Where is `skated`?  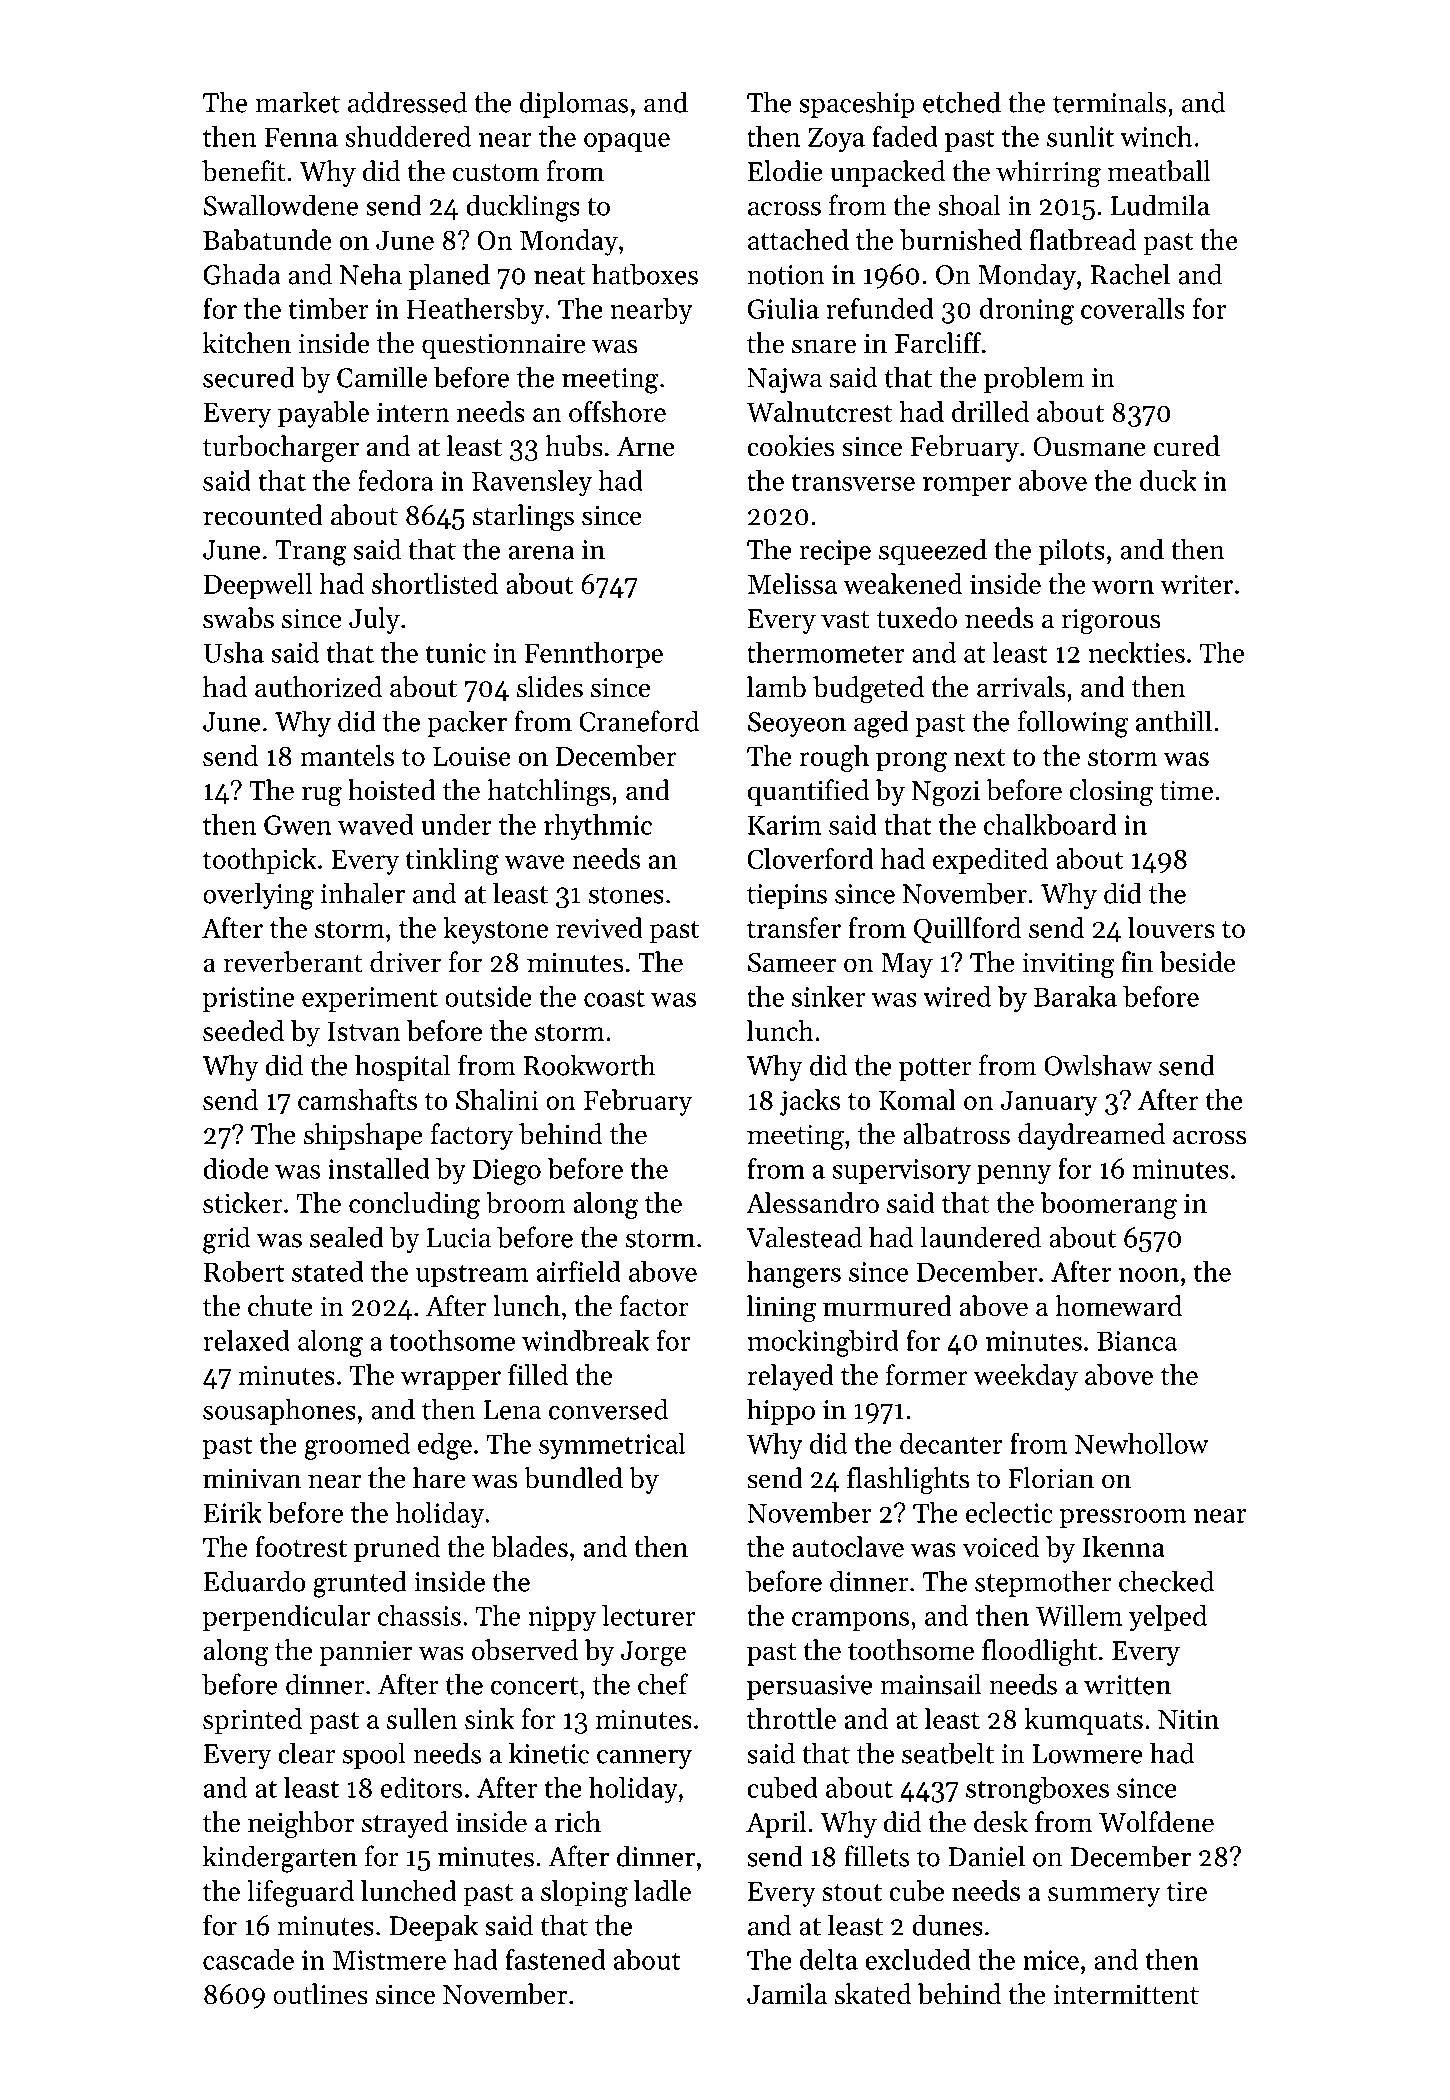 skated is located at coordinates (873, 1994).
